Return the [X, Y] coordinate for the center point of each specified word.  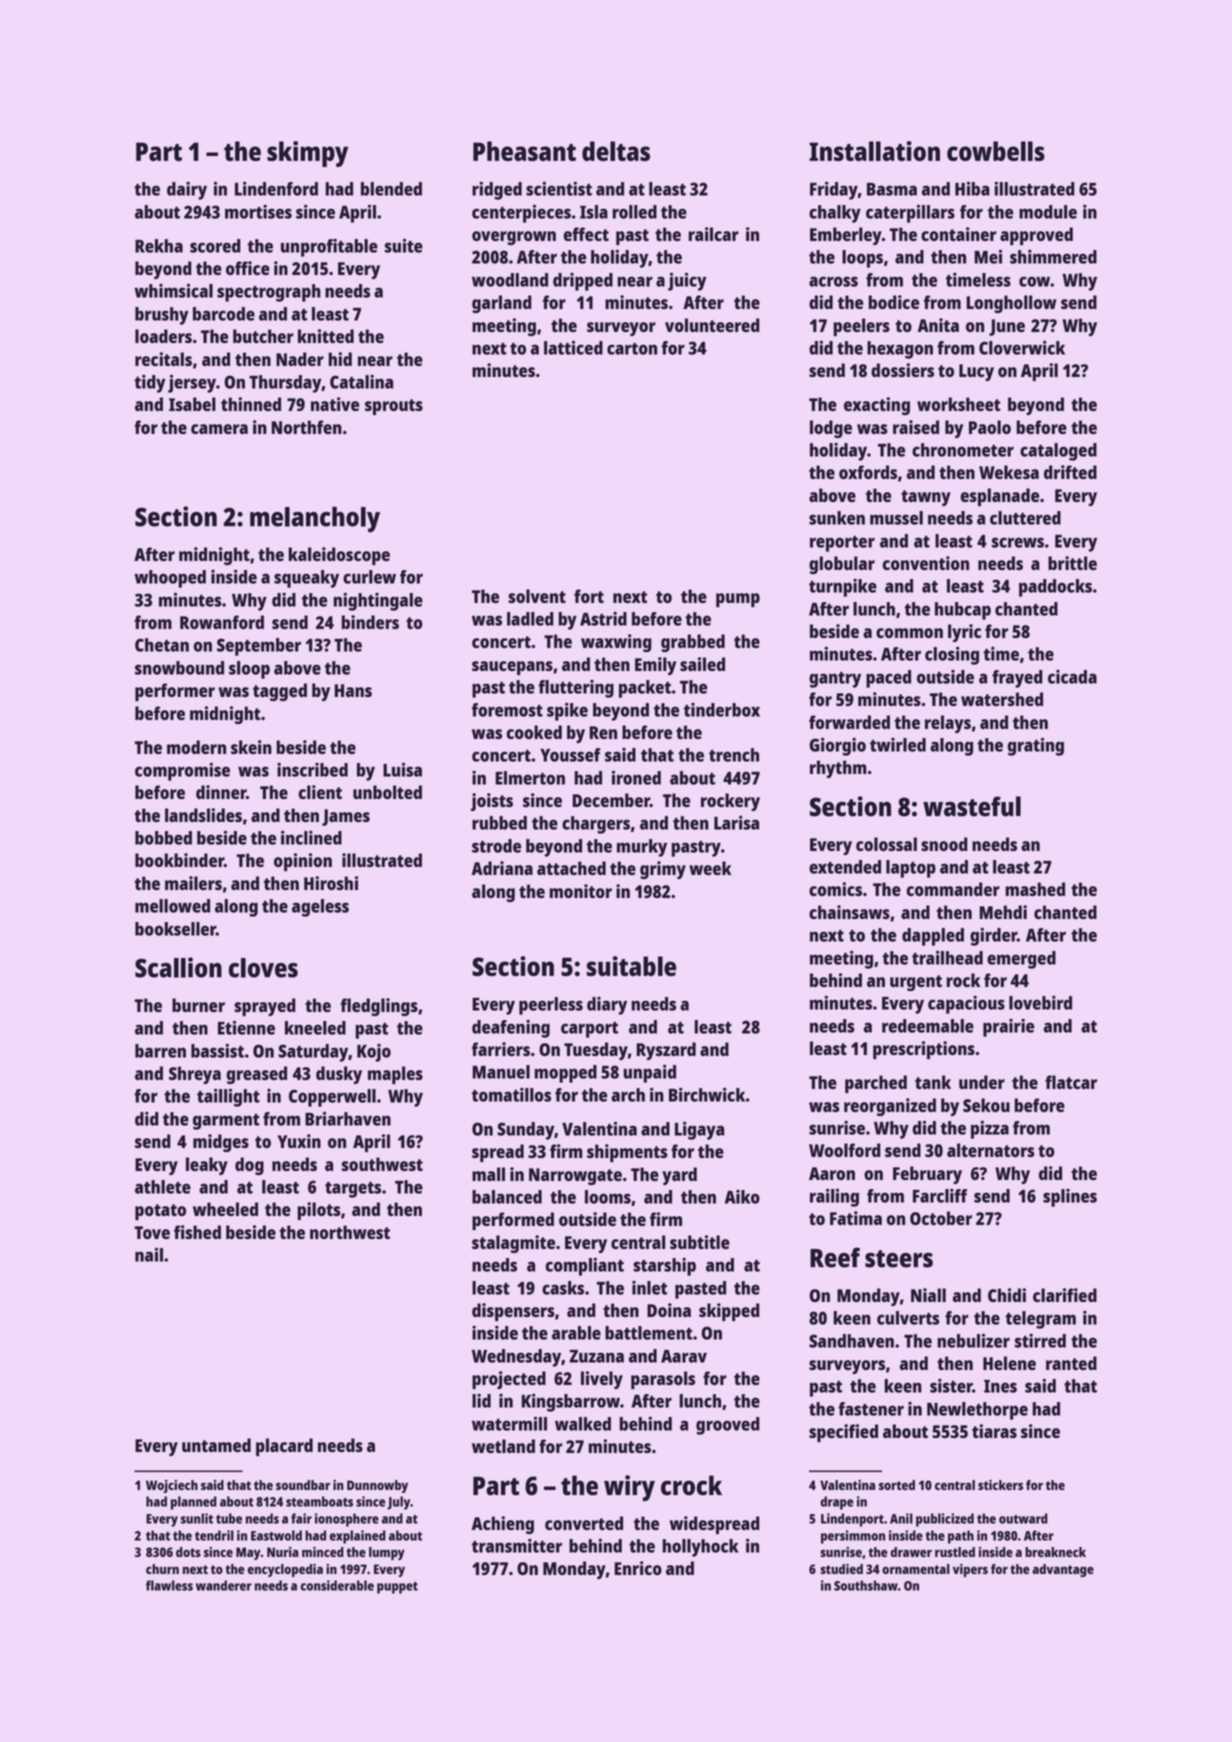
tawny [926, 498]
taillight [228, 1097]
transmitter [517, 1545]
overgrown [514, 238]
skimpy [307, 154]
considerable [337, 1585]
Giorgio [837, 746]
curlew [369, 577]
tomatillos [511, 1094]
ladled [530, 619]
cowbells [996, 151]
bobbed [163, 838]
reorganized [890, 1107]
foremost [507, 710]
